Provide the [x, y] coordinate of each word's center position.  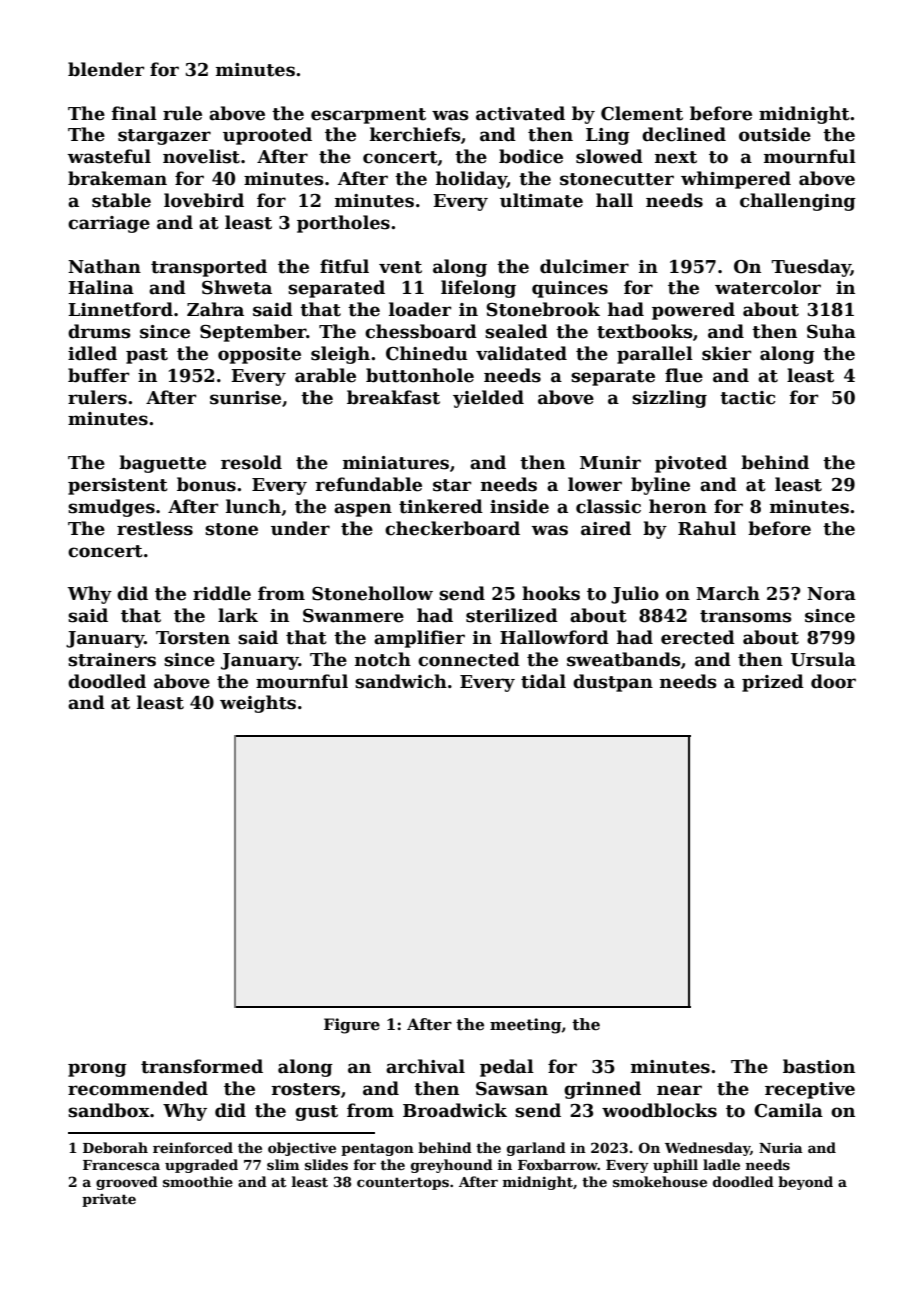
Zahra [215, 309]
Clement [642, 113]
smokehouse [660, 1181]
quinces [570, 289]
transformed [202, 1066]
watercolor [768, 287]
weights [258, 704]
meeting [525, 1026]
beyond [805, 1183]
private [109, 1200]
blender [106, 69]
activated [520, 113]
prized [773, 683]
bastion [819, 1066]
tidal [543, 681]
